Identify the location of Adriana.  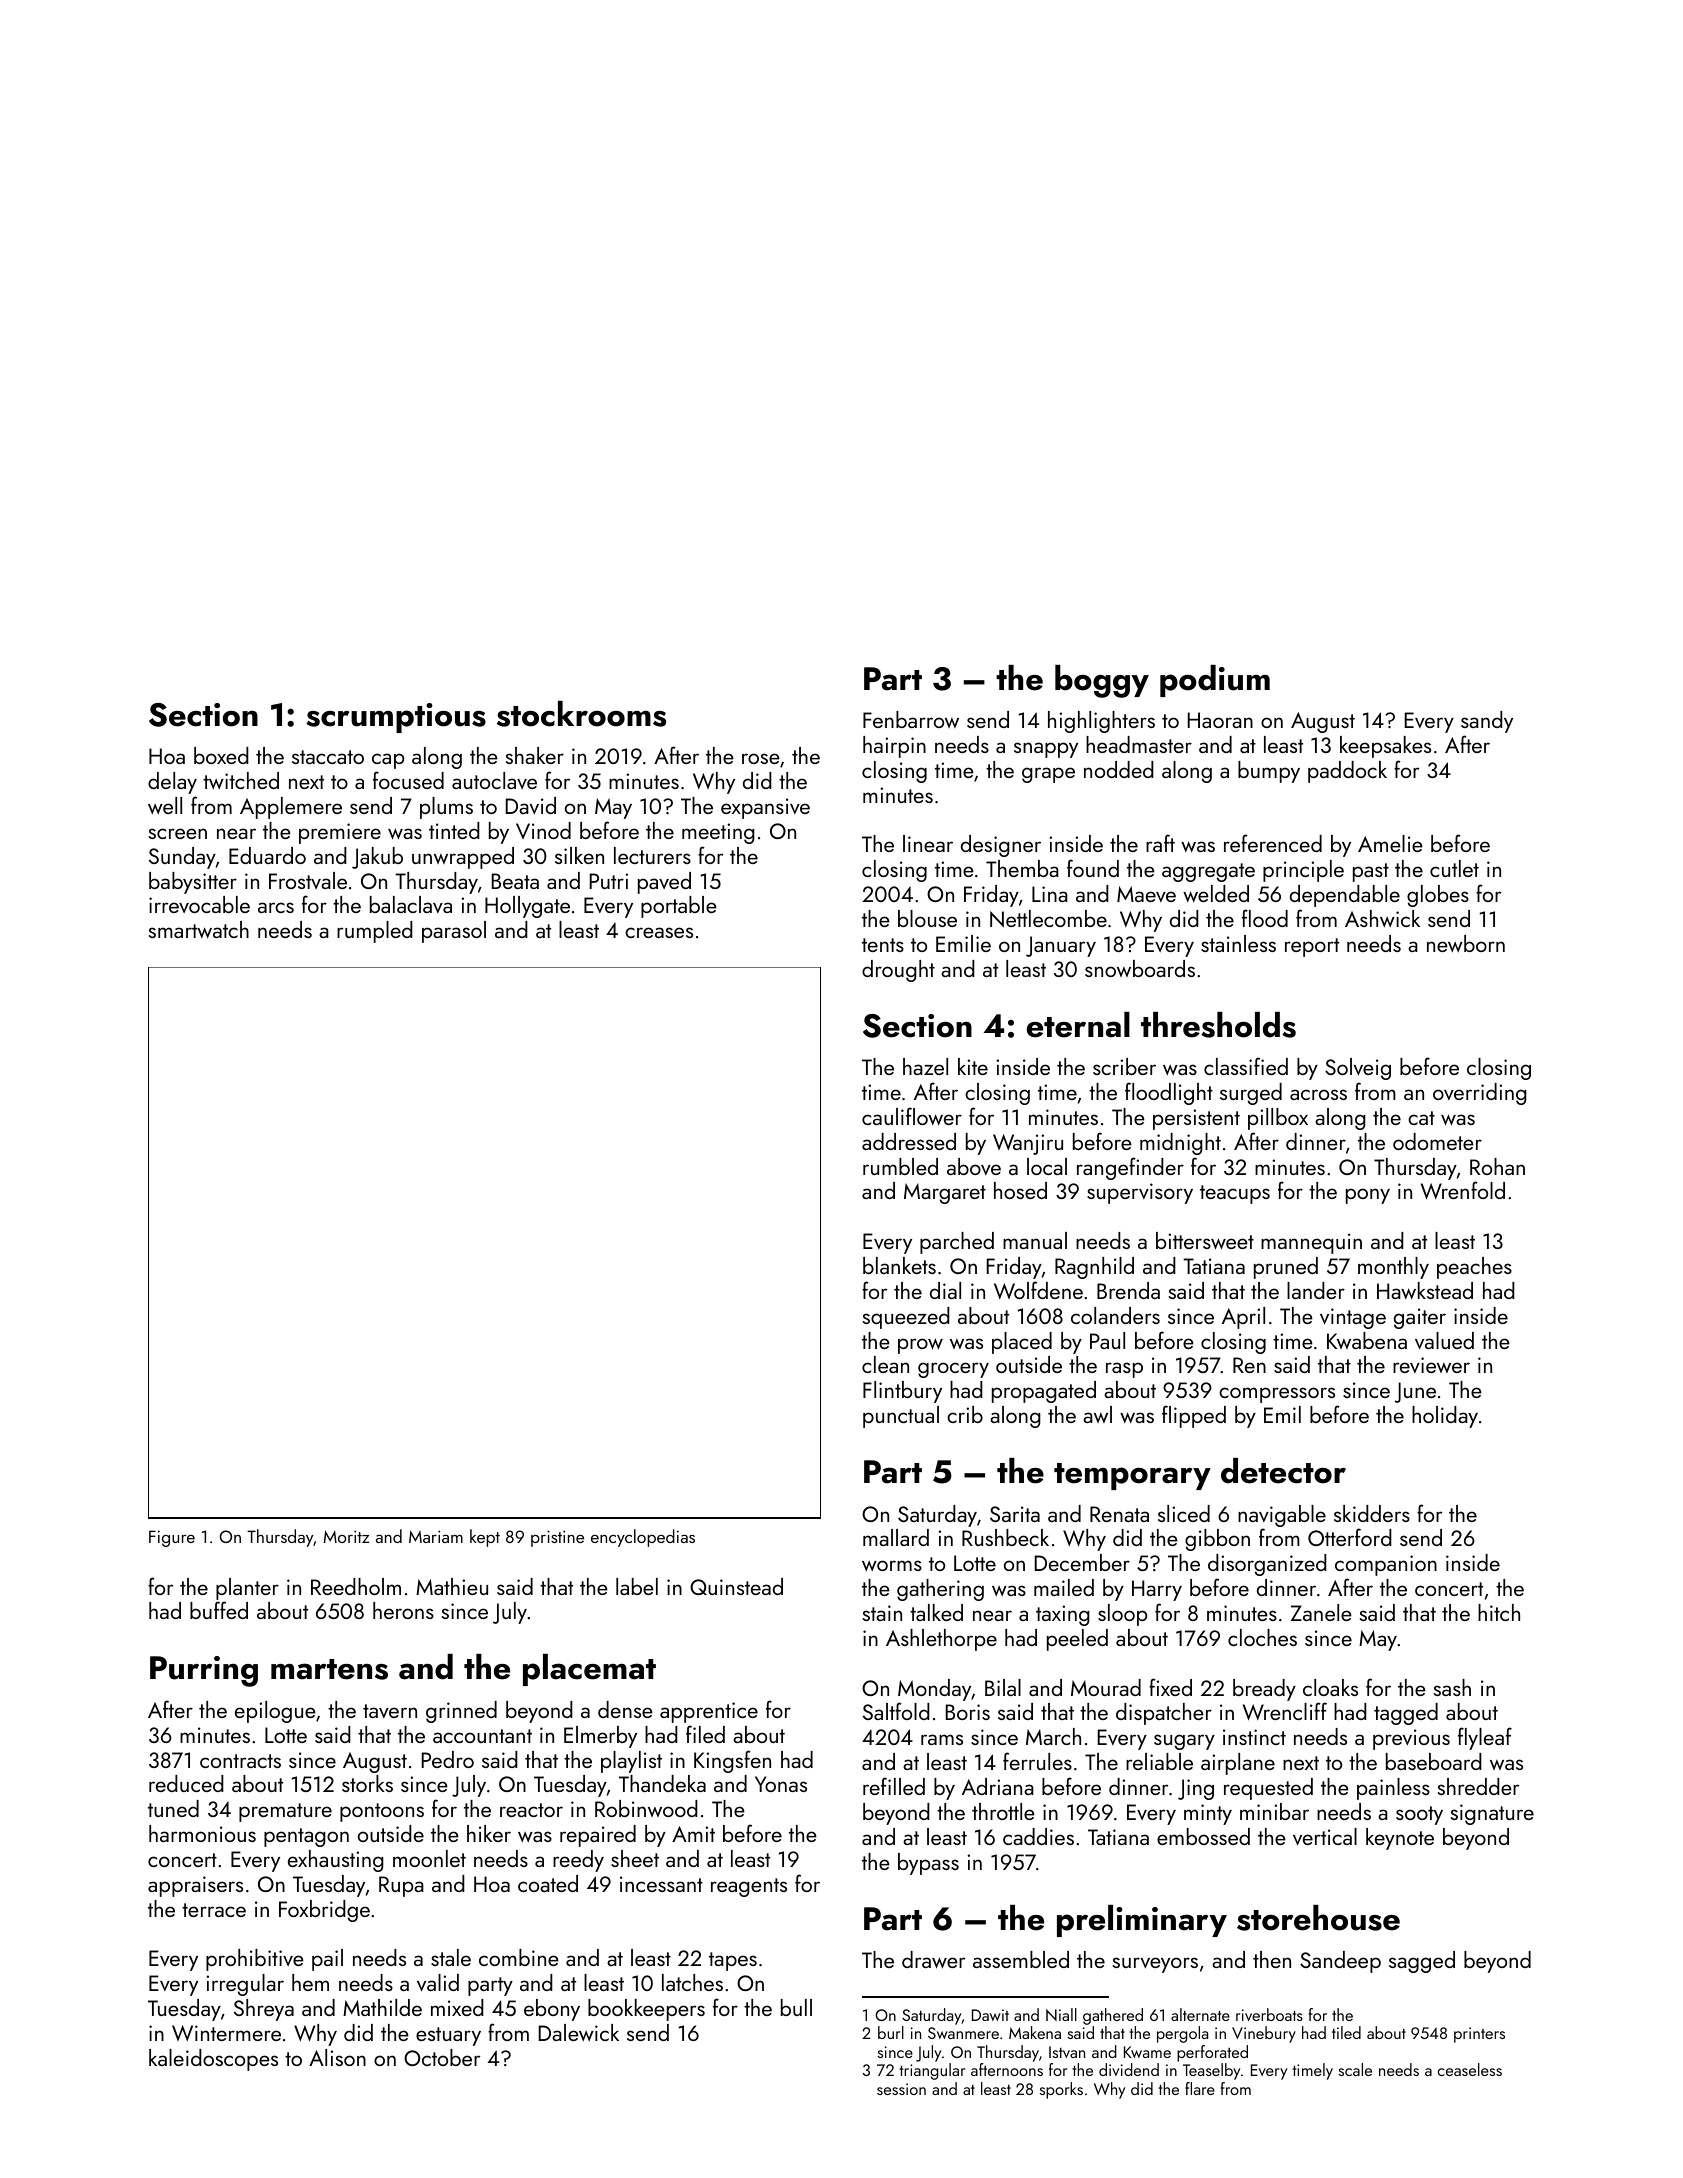
(998, 1786).
